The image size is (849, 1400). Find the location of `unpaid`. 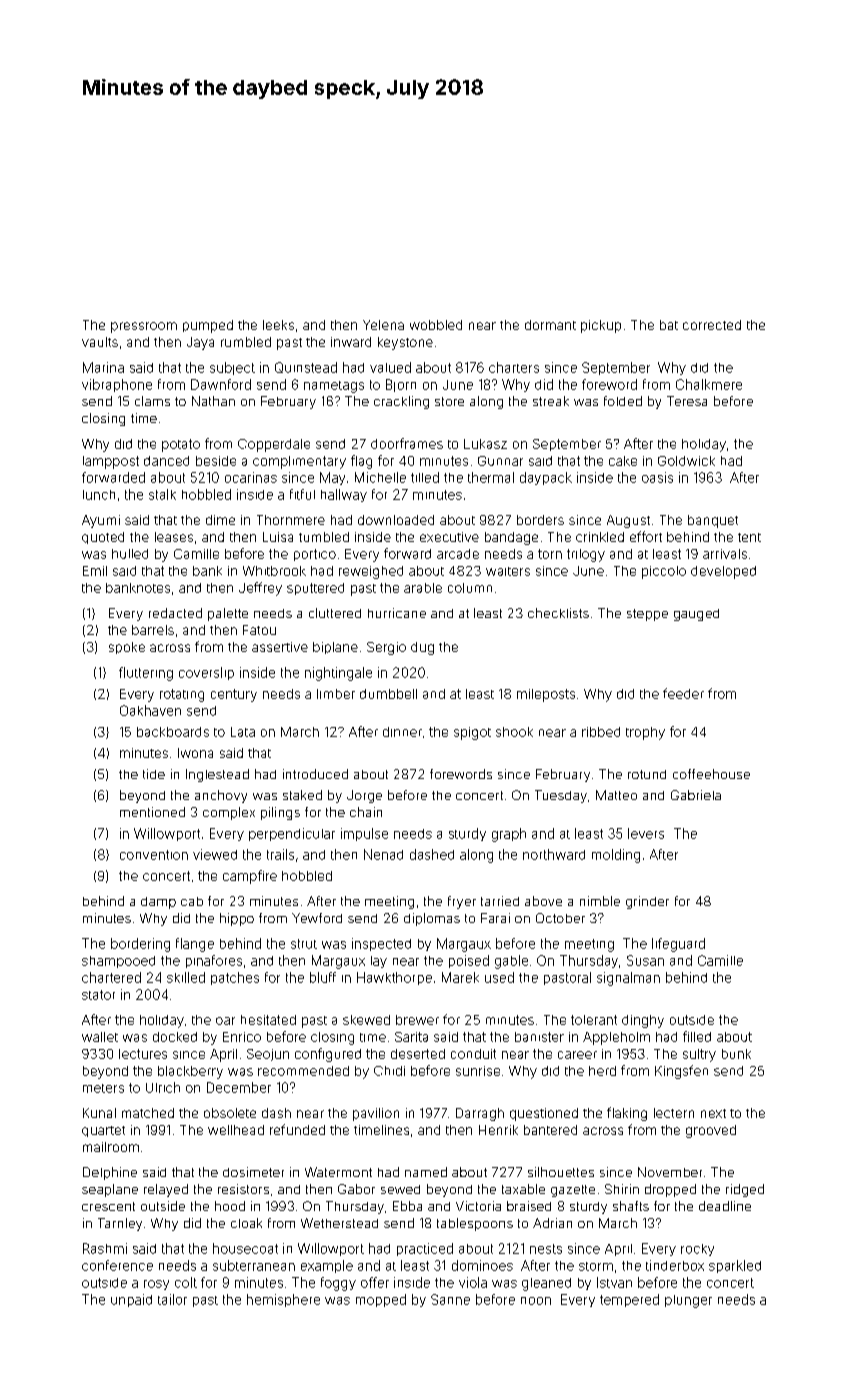

unpaid is located at coordinates (131, 1300).
